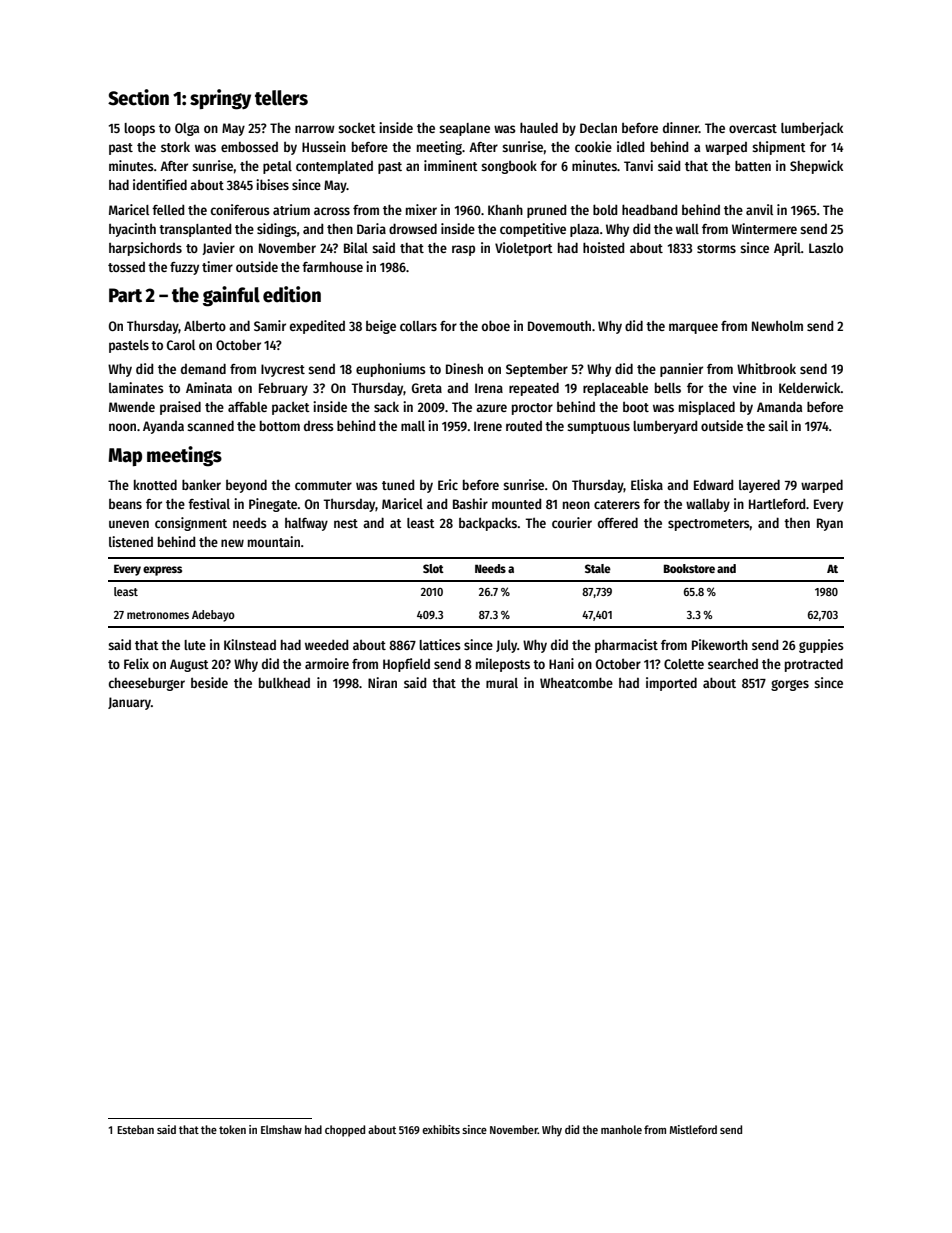  Describe the element at coordinates (232, 1129) in the screenshot. I see `token` at that location.
